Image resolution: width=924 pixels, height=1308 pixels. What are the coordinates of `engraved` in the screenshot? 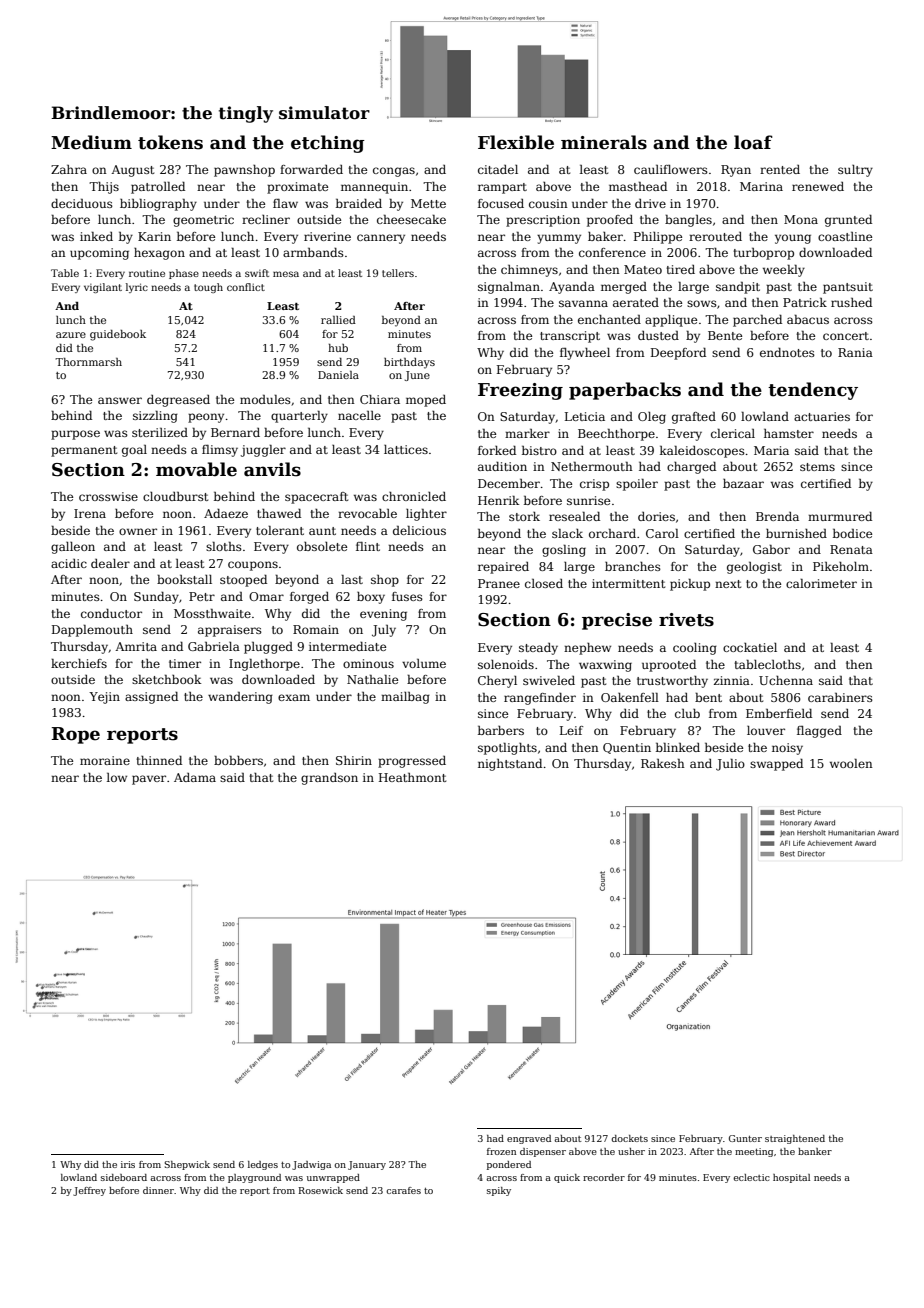 It's located at (529, 1139).
